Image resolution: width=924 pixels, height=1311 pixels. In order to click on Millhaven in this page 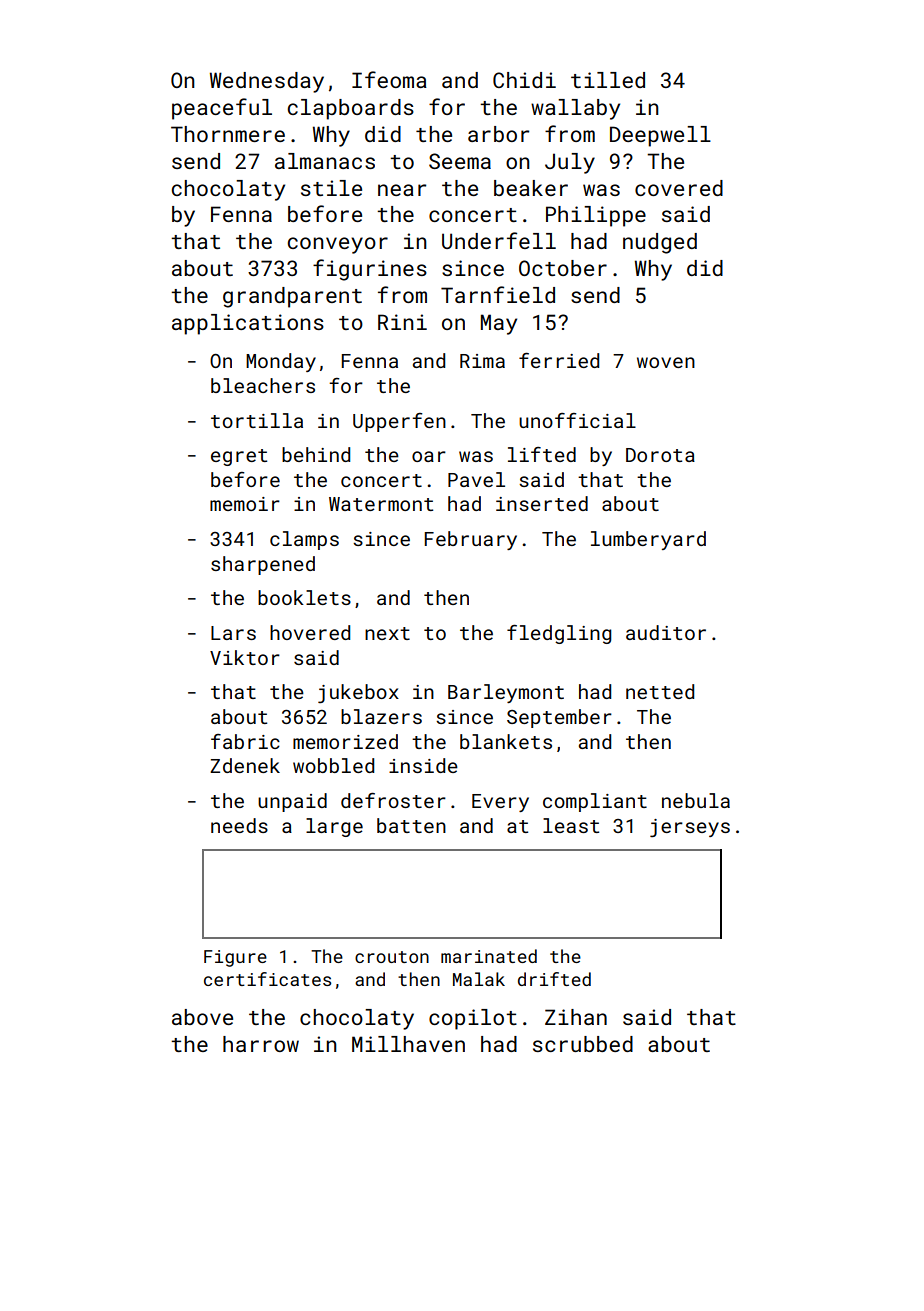, I will do `click(408, 1044)`.
